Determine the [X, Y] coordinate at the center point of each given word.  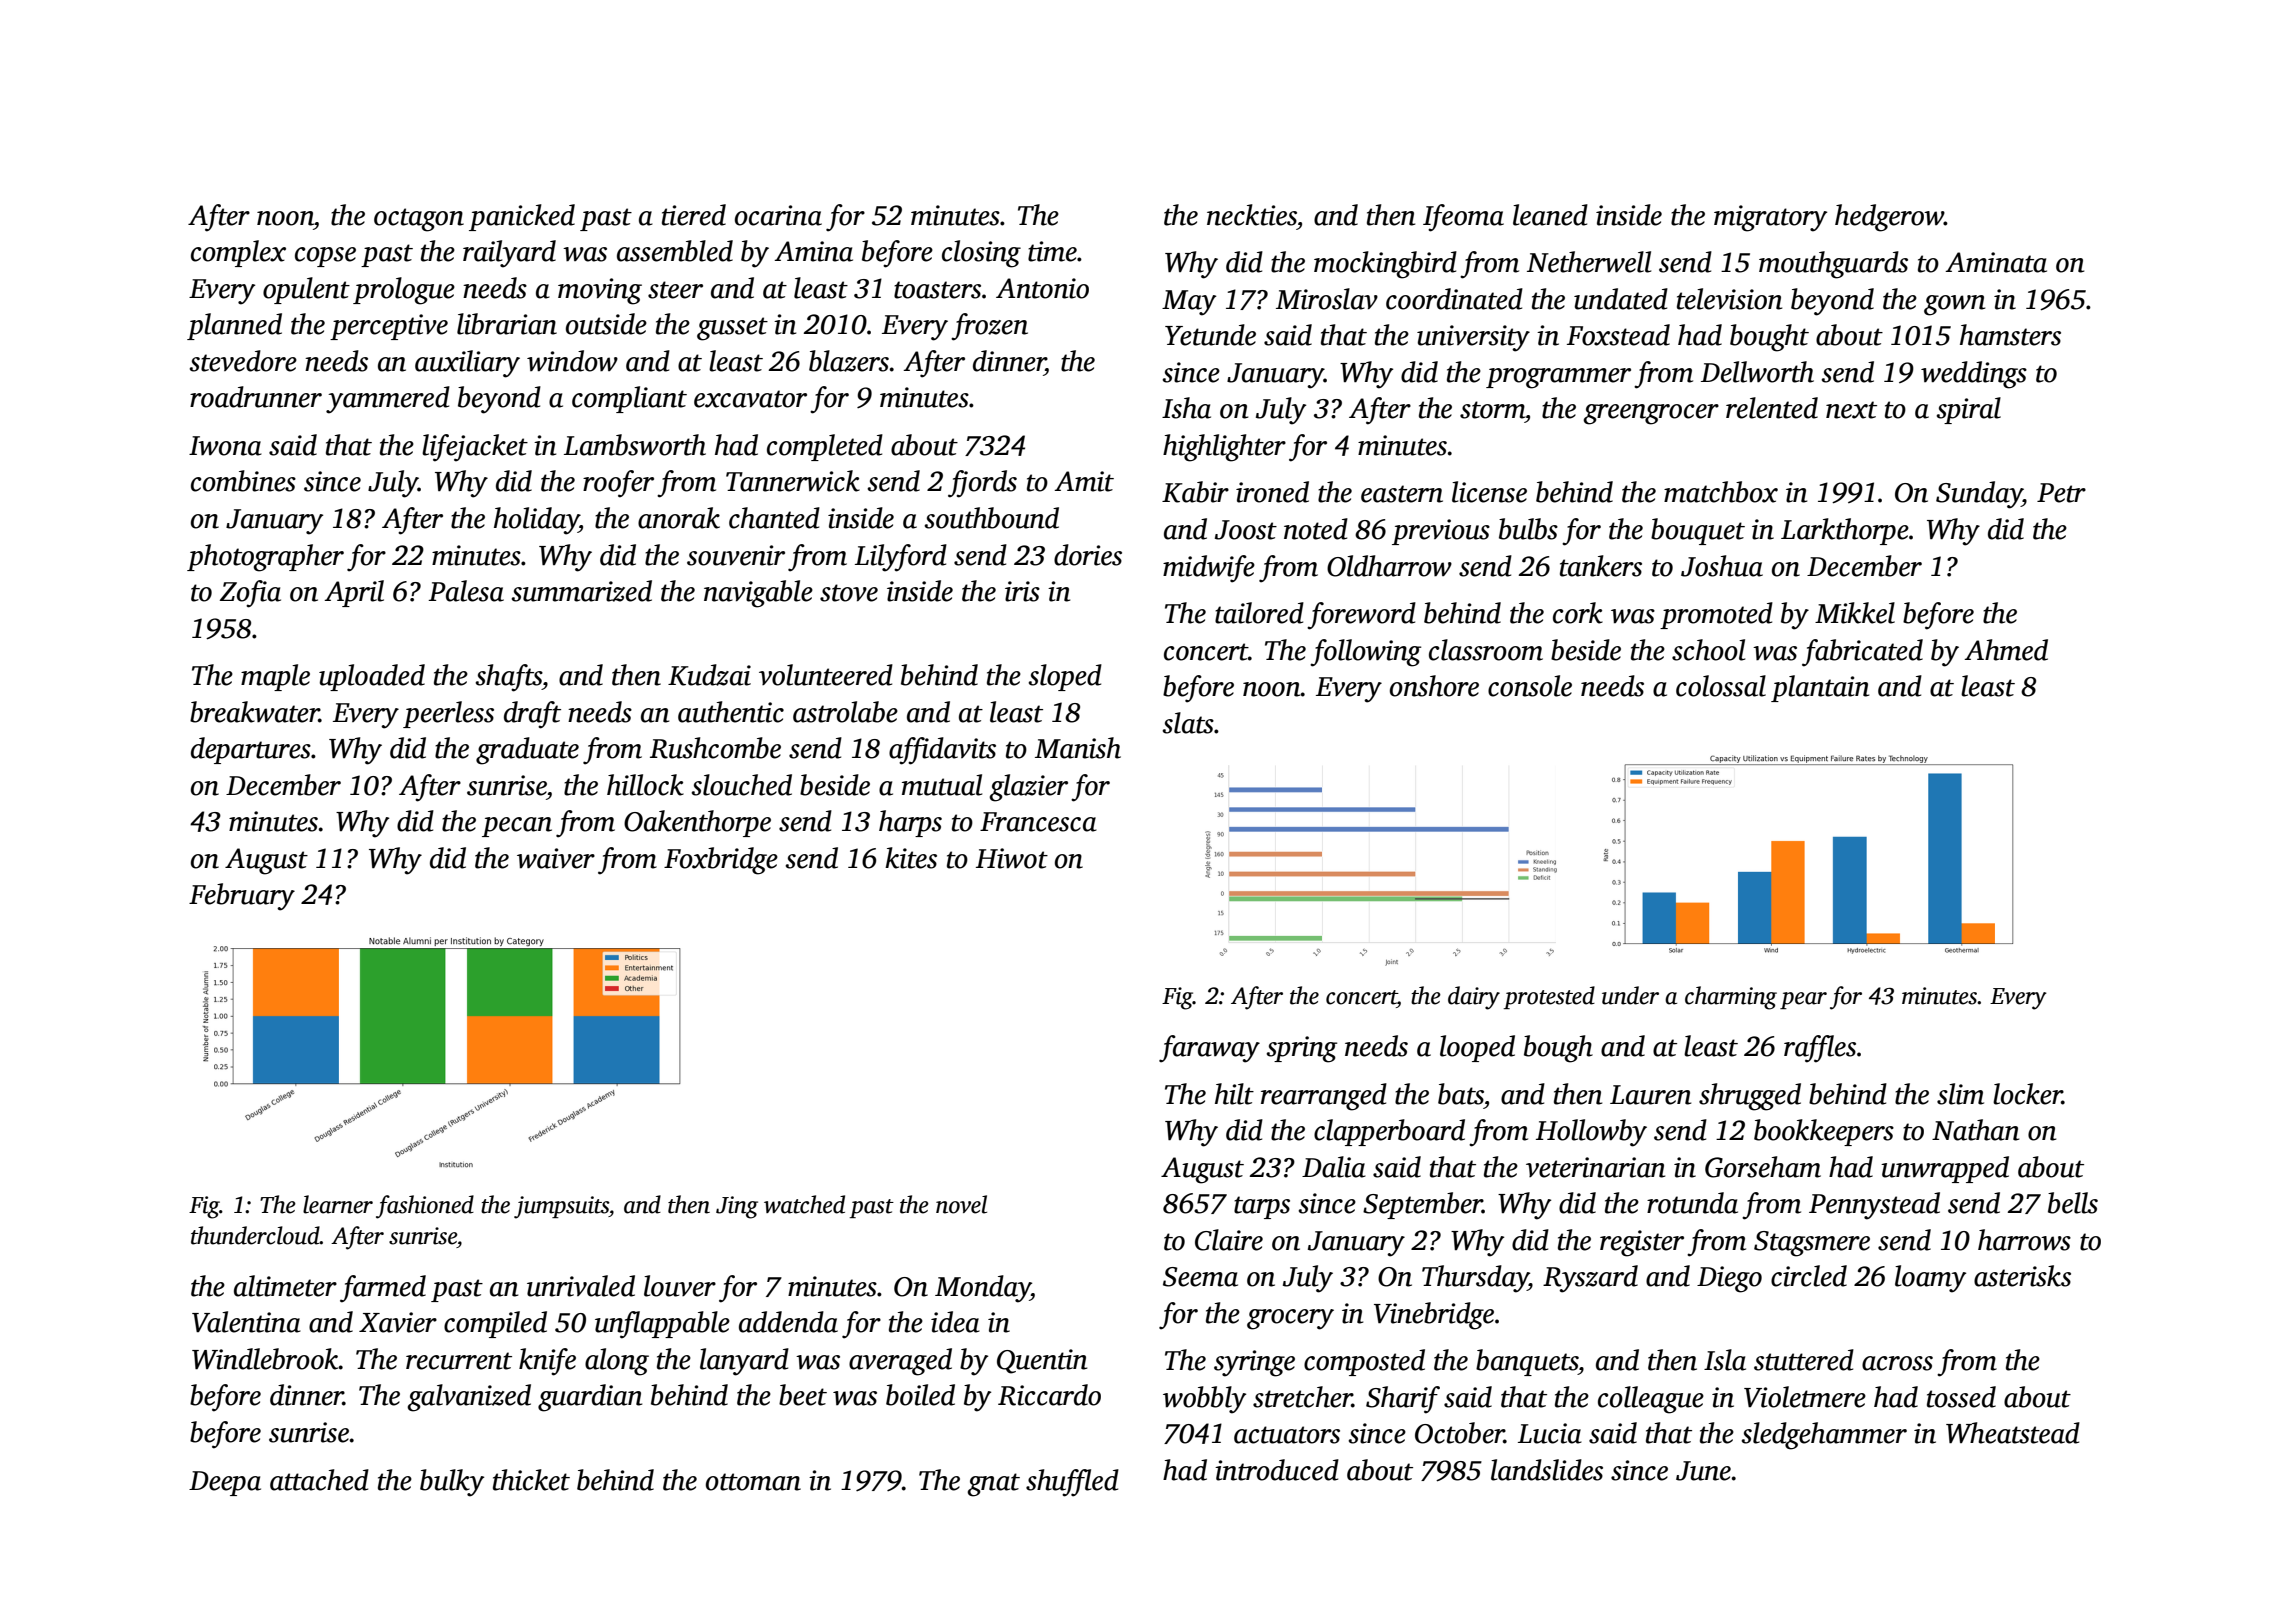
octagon [419, 220]
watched [804, 1204]
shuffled [1072, 1483]
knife [547, 1362]
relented [1772, 408]
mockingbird [1385, 265]
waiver [556, 858]
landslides [1547, 1470]
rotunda [1692, 1203]
